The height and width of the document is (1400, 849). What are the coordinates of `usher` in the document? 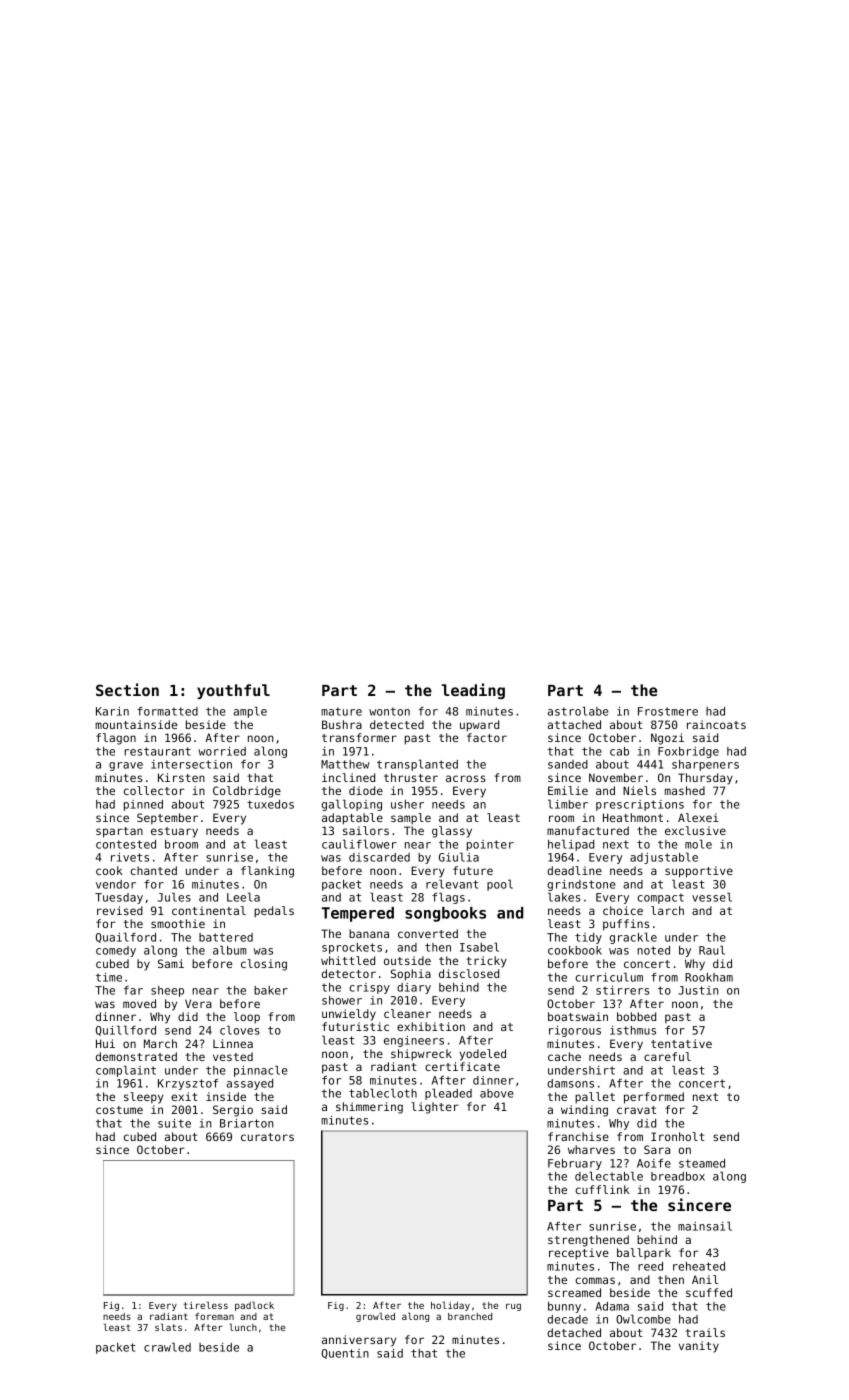 It's located at (407, 804).
